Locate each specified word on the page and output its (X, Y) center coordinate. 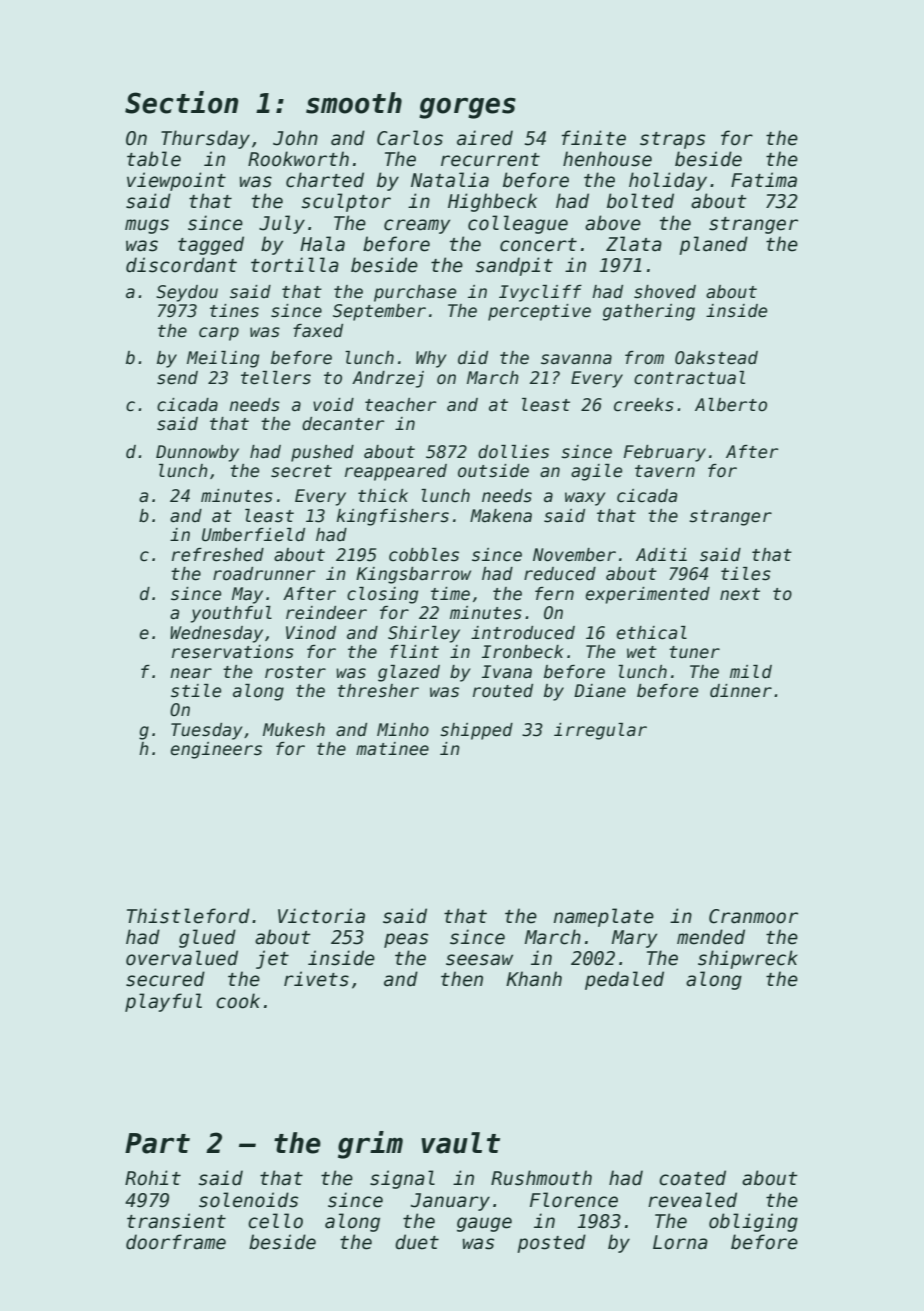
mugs (147, 226)
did (473, 358)
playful (163, 1002)
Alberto (731, 405)
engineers (216, 750)
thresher (378, 691)
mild (751, 672)
